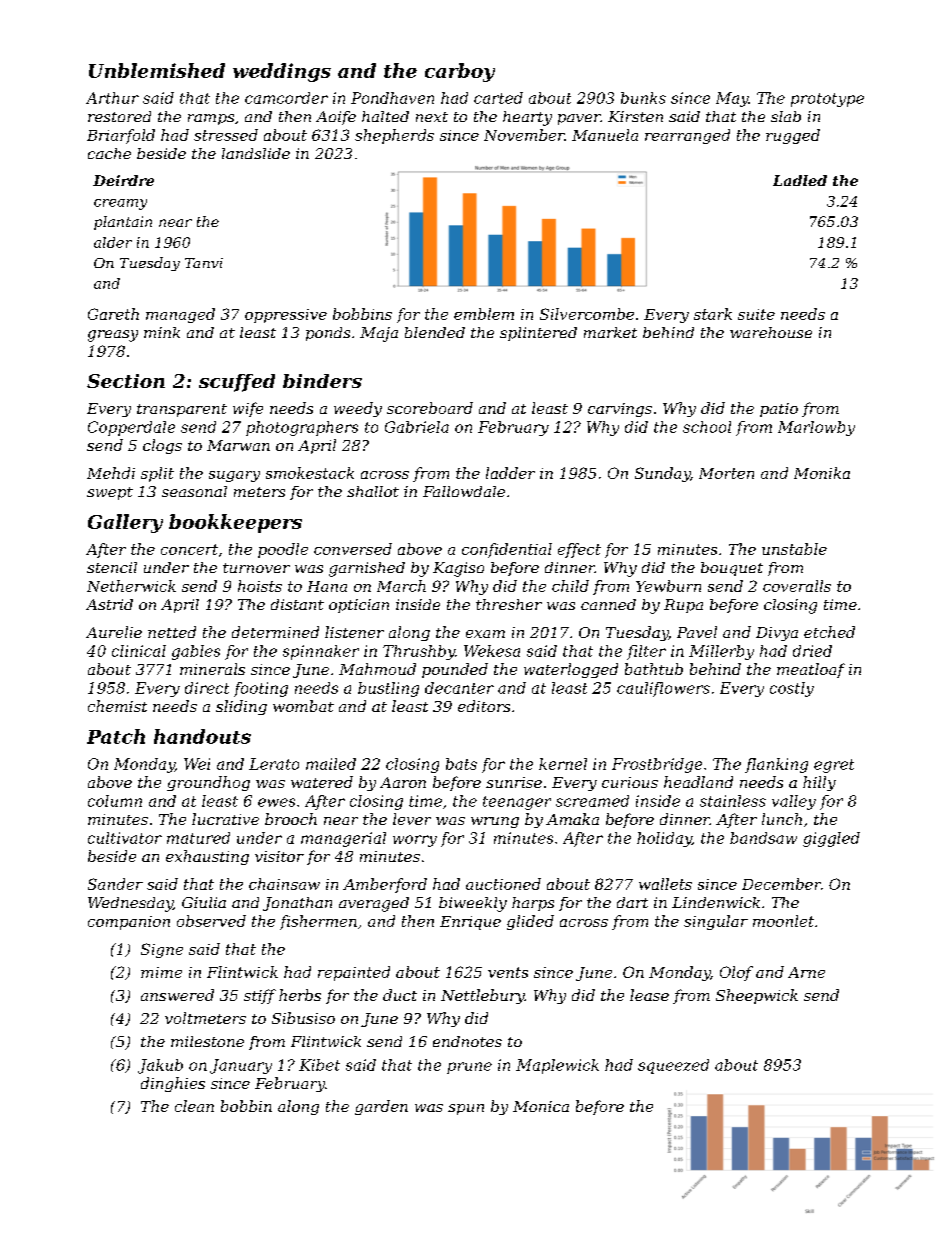 This screenshot has height=1233, width=952. I want to click on weedy, so click(358, 409).
